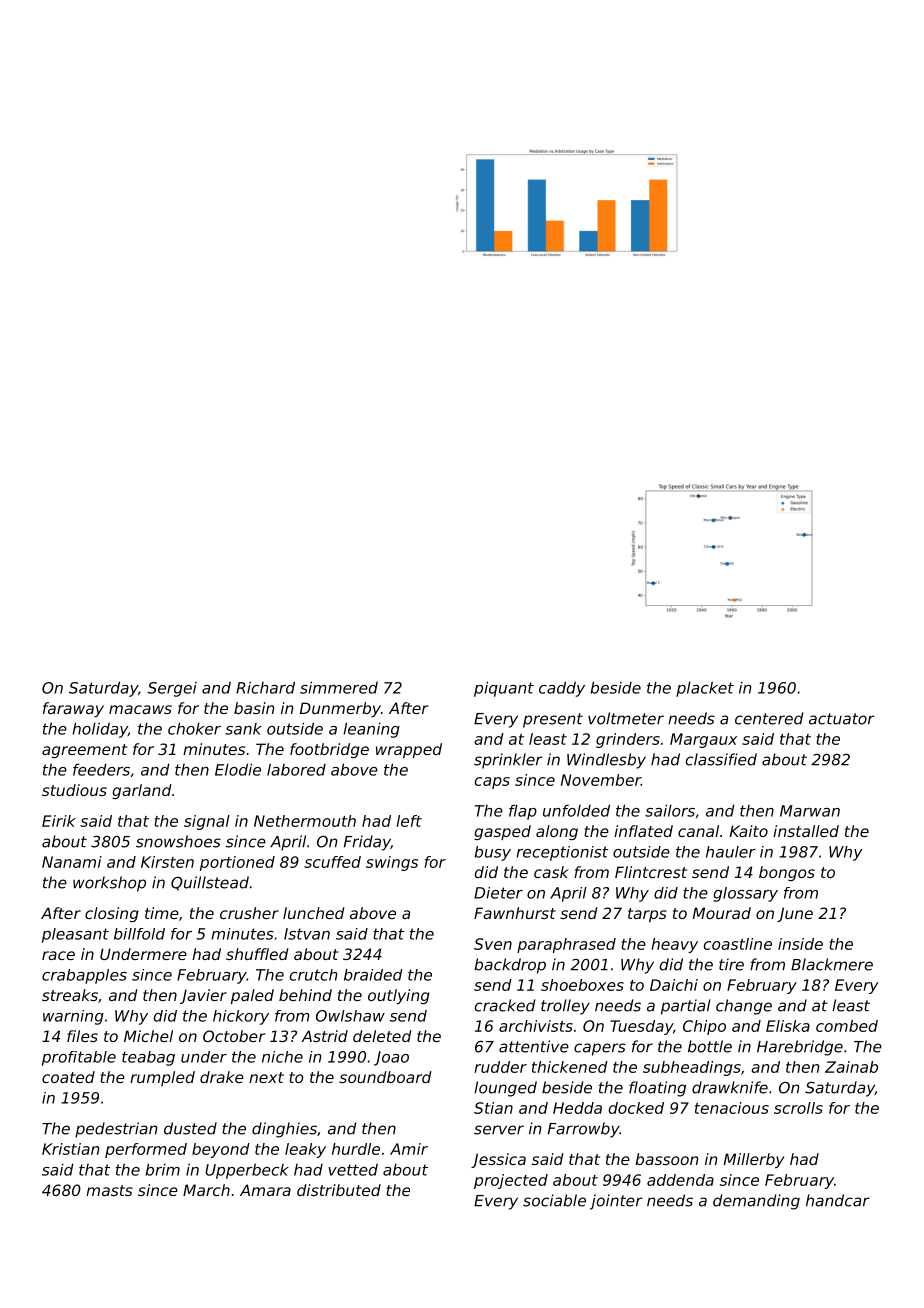 The height and width of the screenshot is (1308, 924). Describe the element at coordinates (241, 1017) in the screenshot. I see `hickory` at that location.
